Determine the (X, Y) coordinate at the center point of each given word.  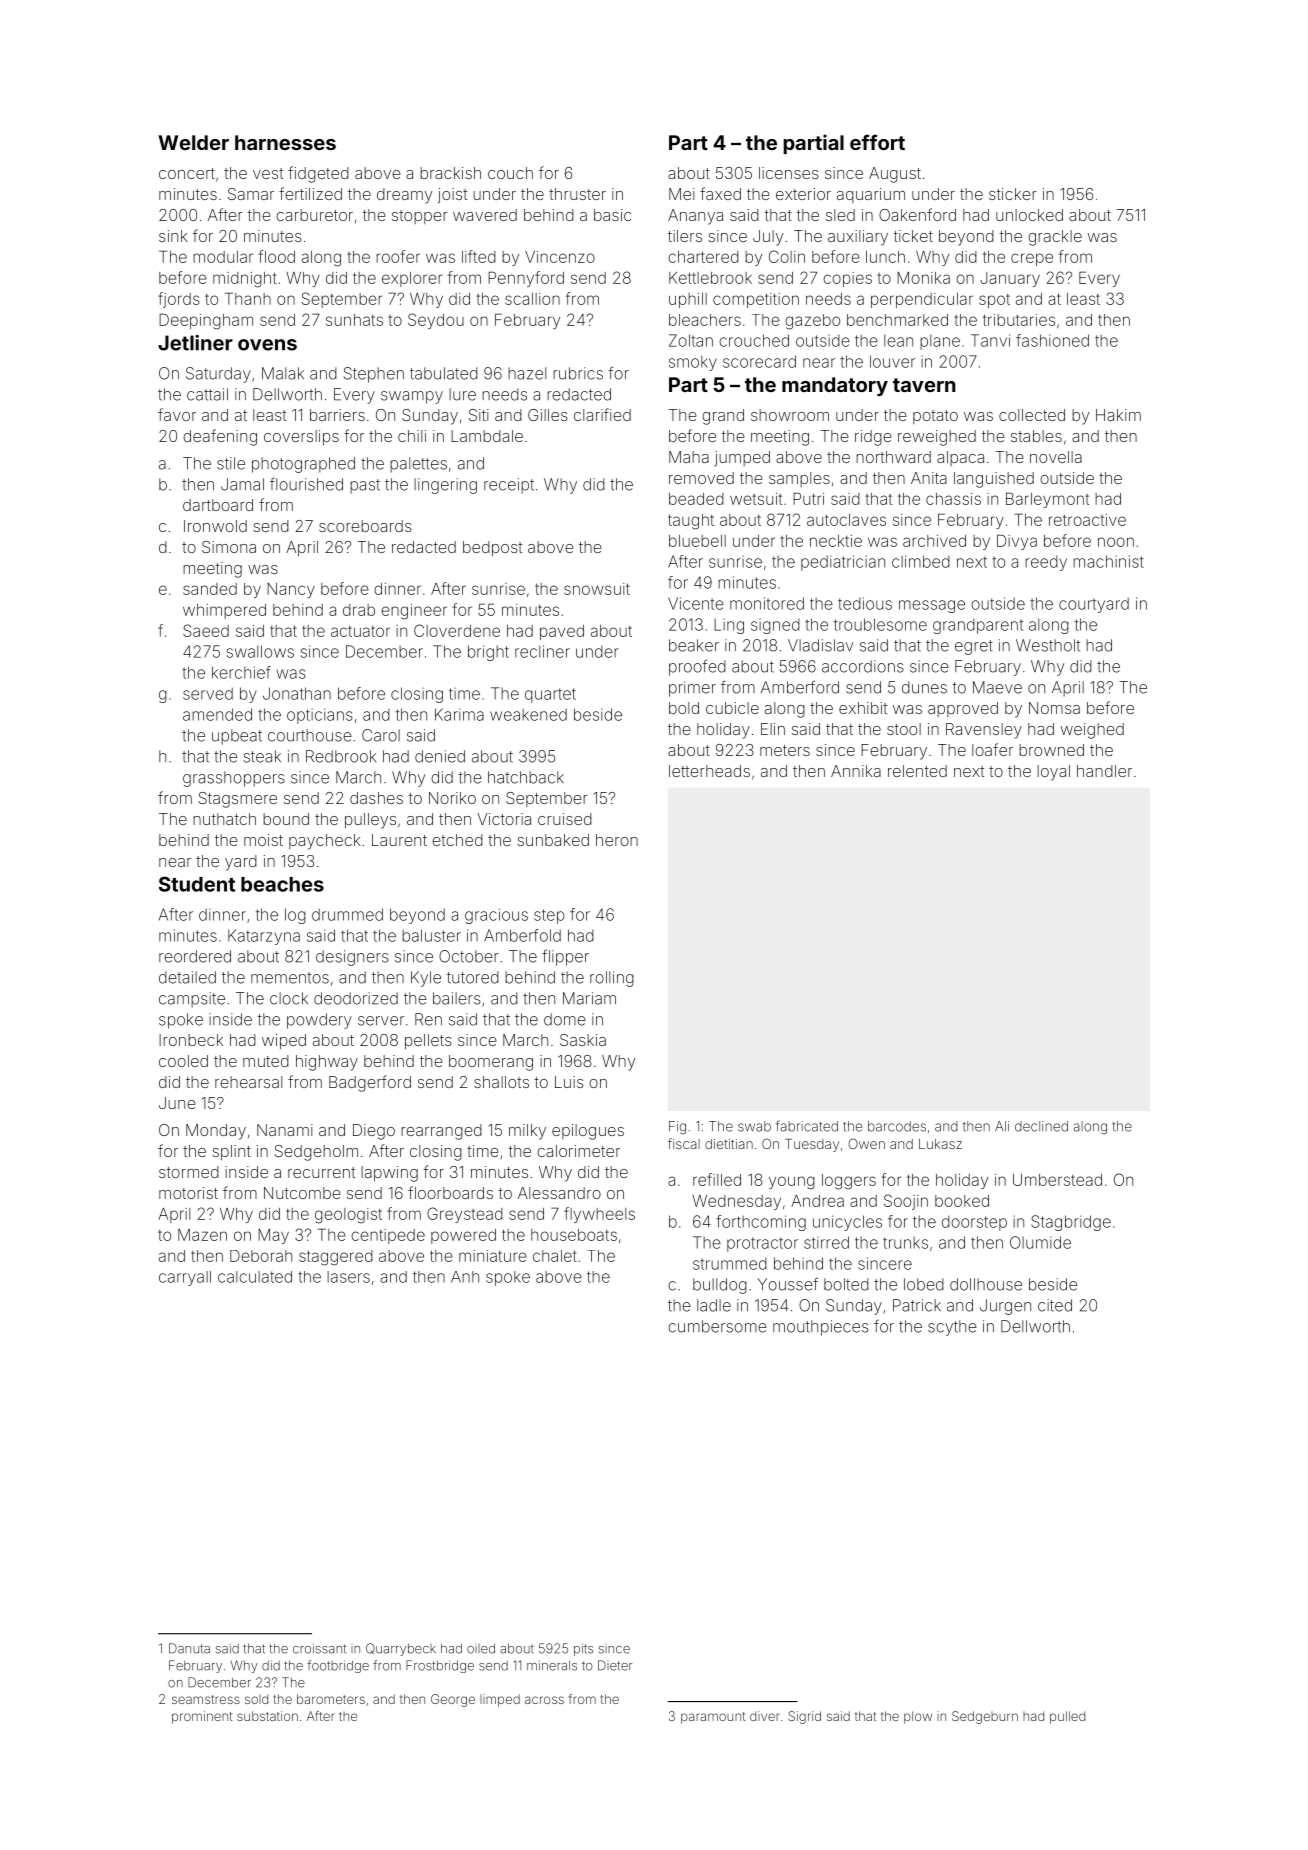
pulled (1067, 1717)
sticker (1013, 194)
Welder (193, 142)
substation (267, 1716)
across (544, 1700)
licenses (789, 173)
